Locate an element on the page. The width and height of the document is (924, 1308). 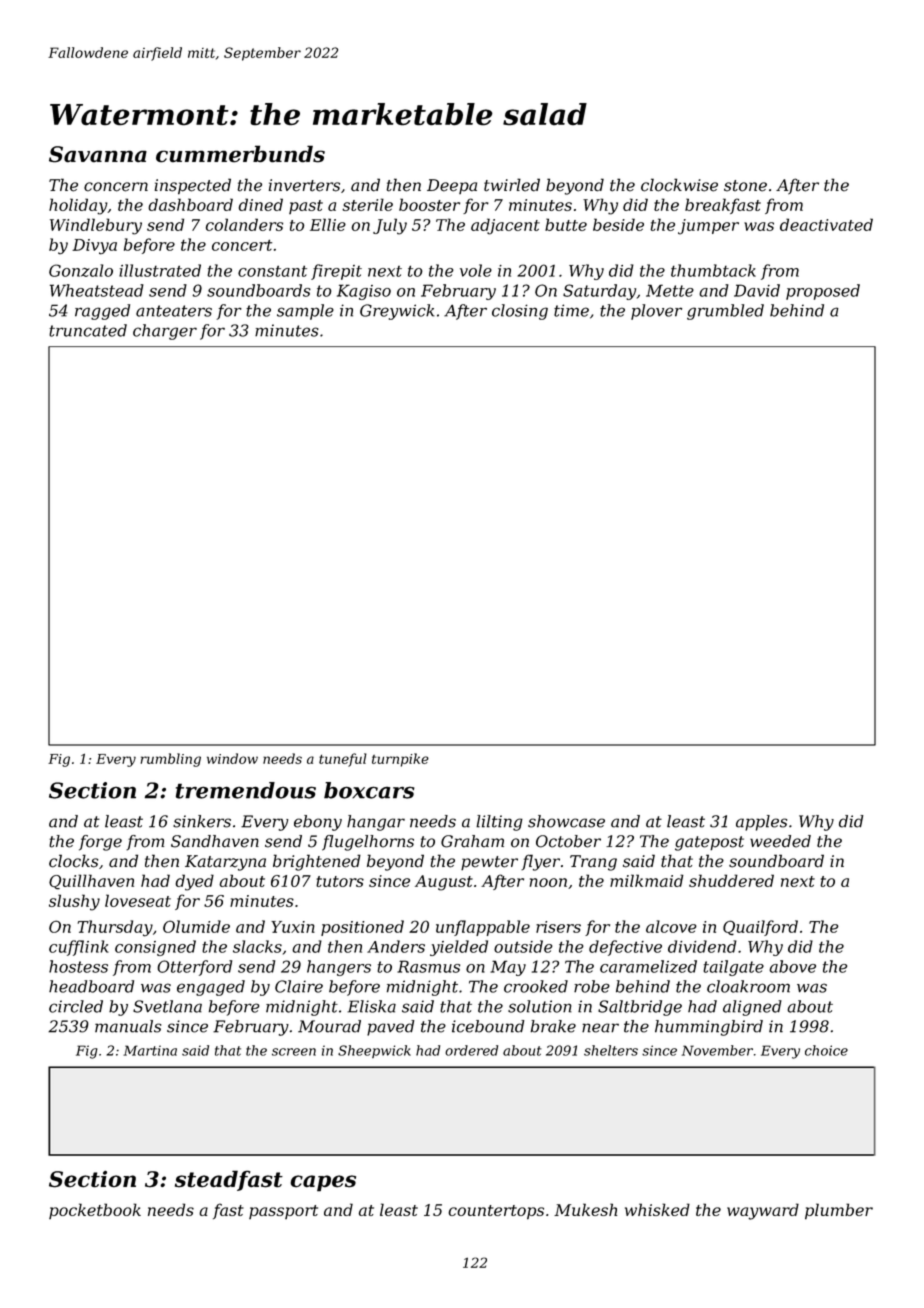
shelters is located at coordinates (611, 1050).
